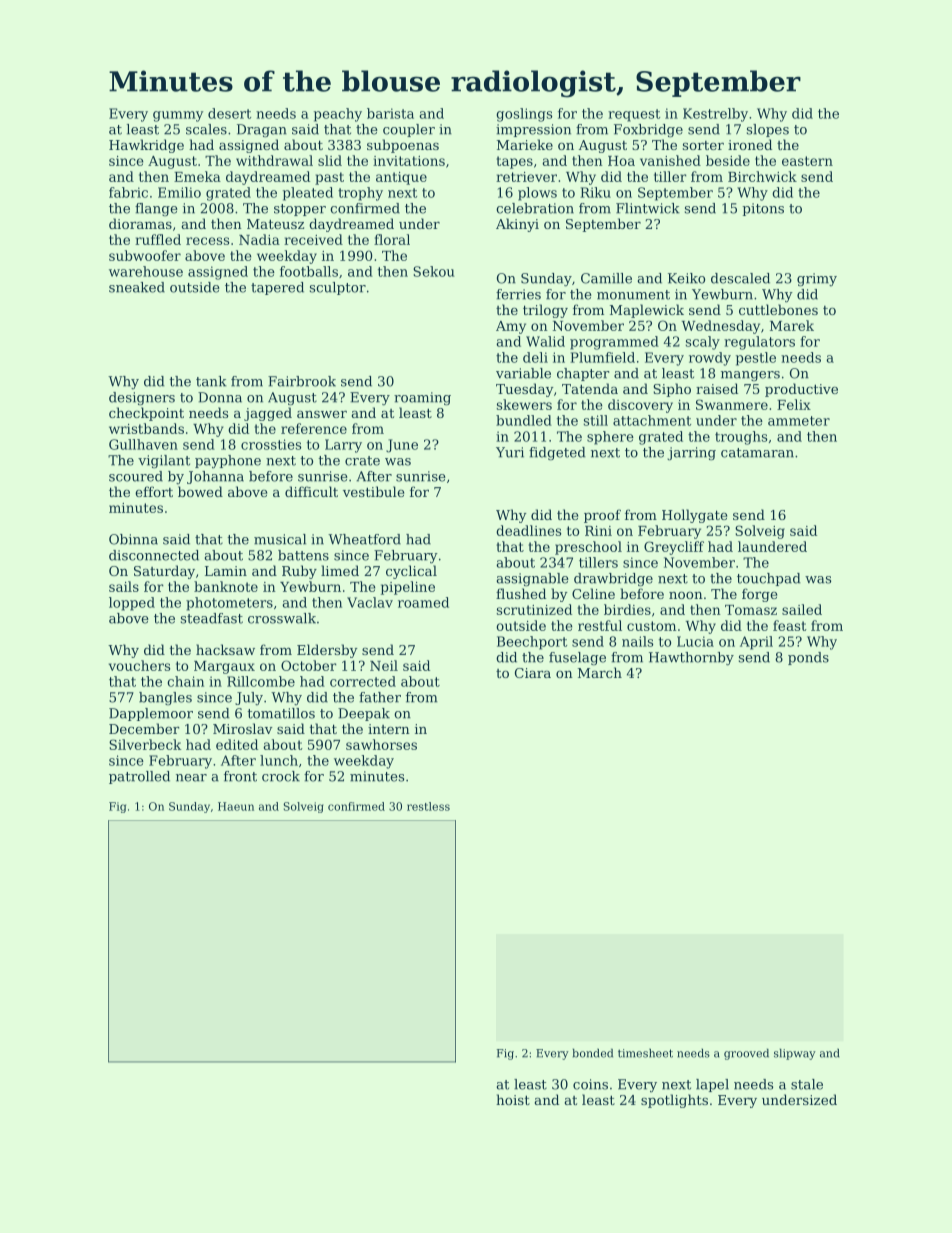 Image resolution: width=952 pixels, height=1233 pixels. What do you see at coordinates (136, 476) in the screenshot?
I see `scoured` at bounding box center [136, 476].
